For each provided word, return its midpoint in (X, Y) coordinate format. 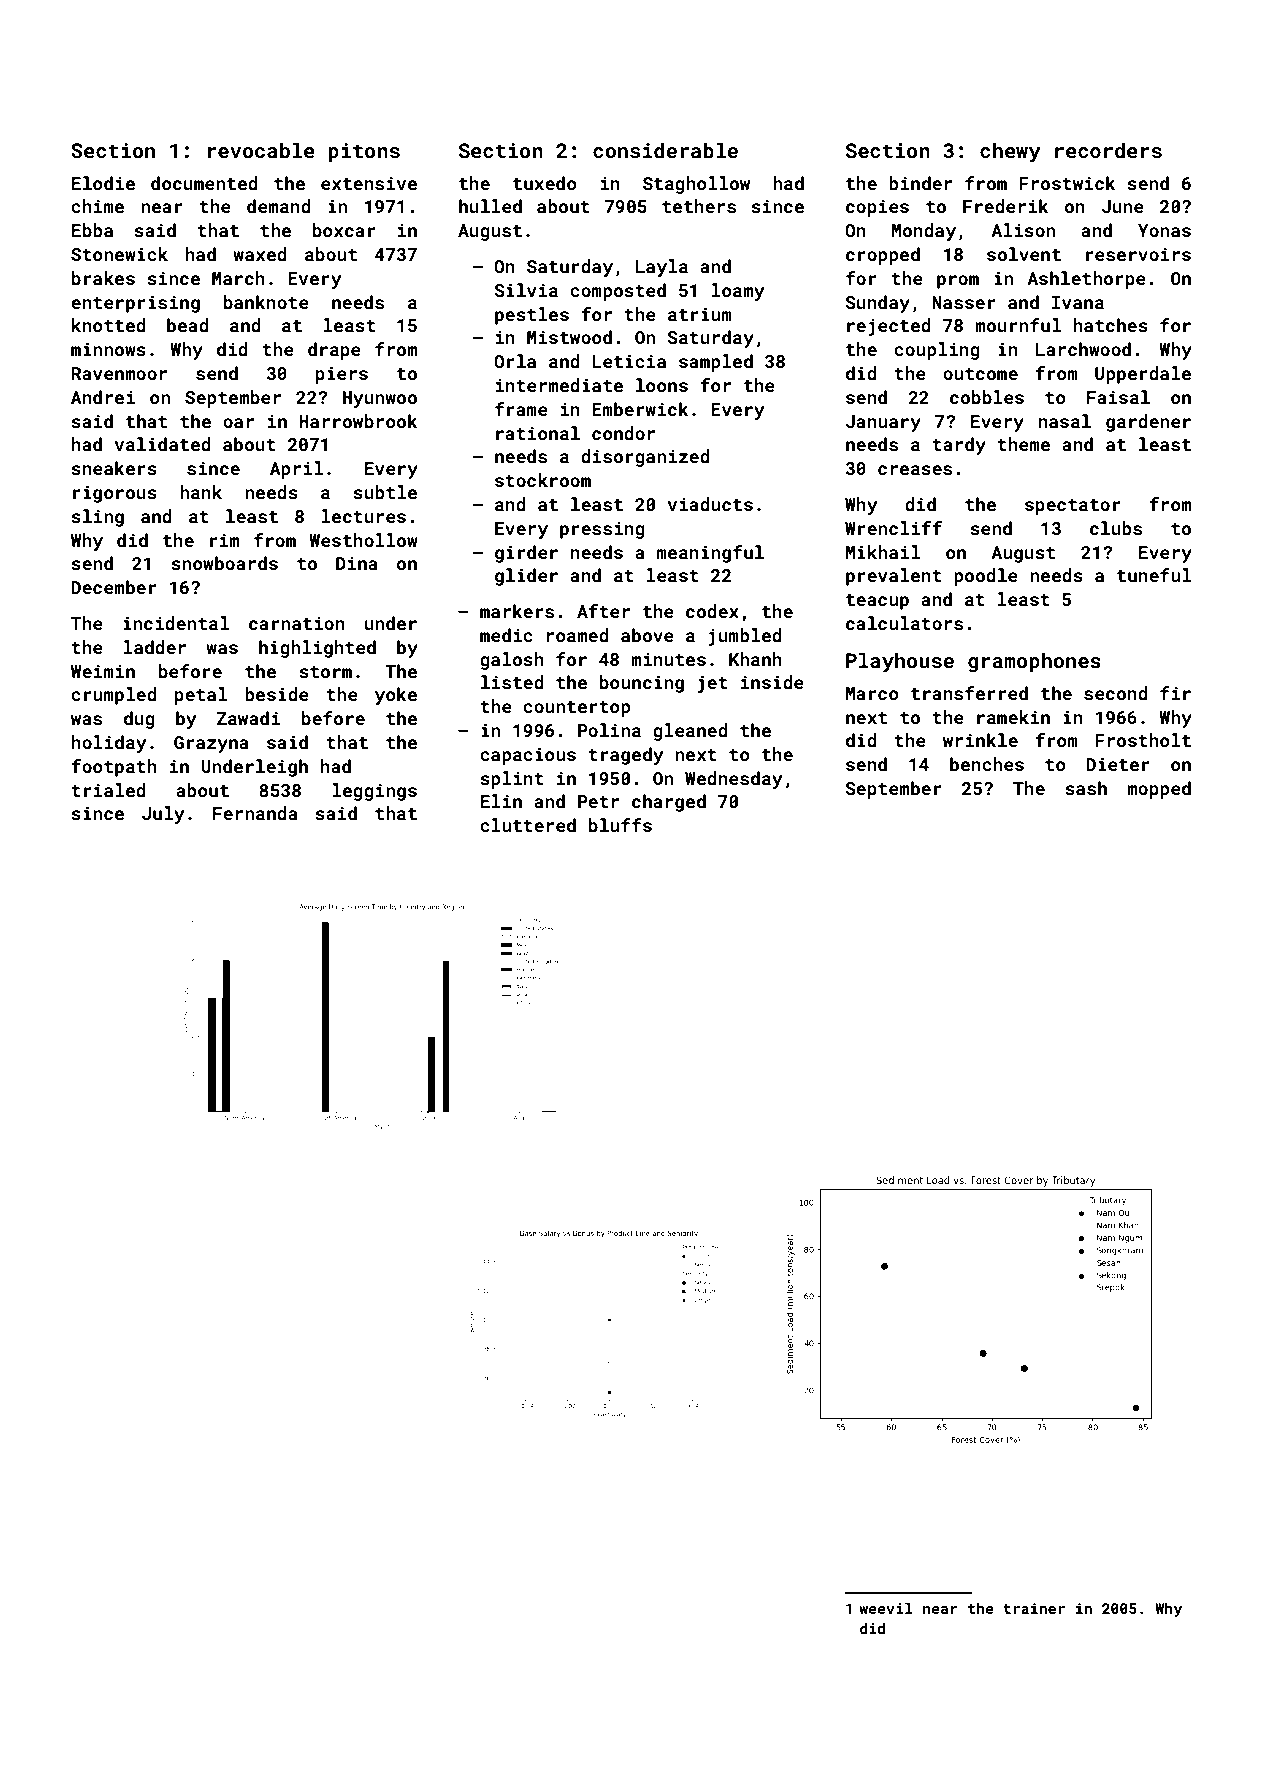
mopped (1159, 790)
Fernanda (255, 813)
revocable (261, 150)
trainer (1034, 1608)
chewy (1010, 152)
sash (1086, 788)
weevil (885, 1608)
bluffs (620, 825)
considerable (665, 150)
